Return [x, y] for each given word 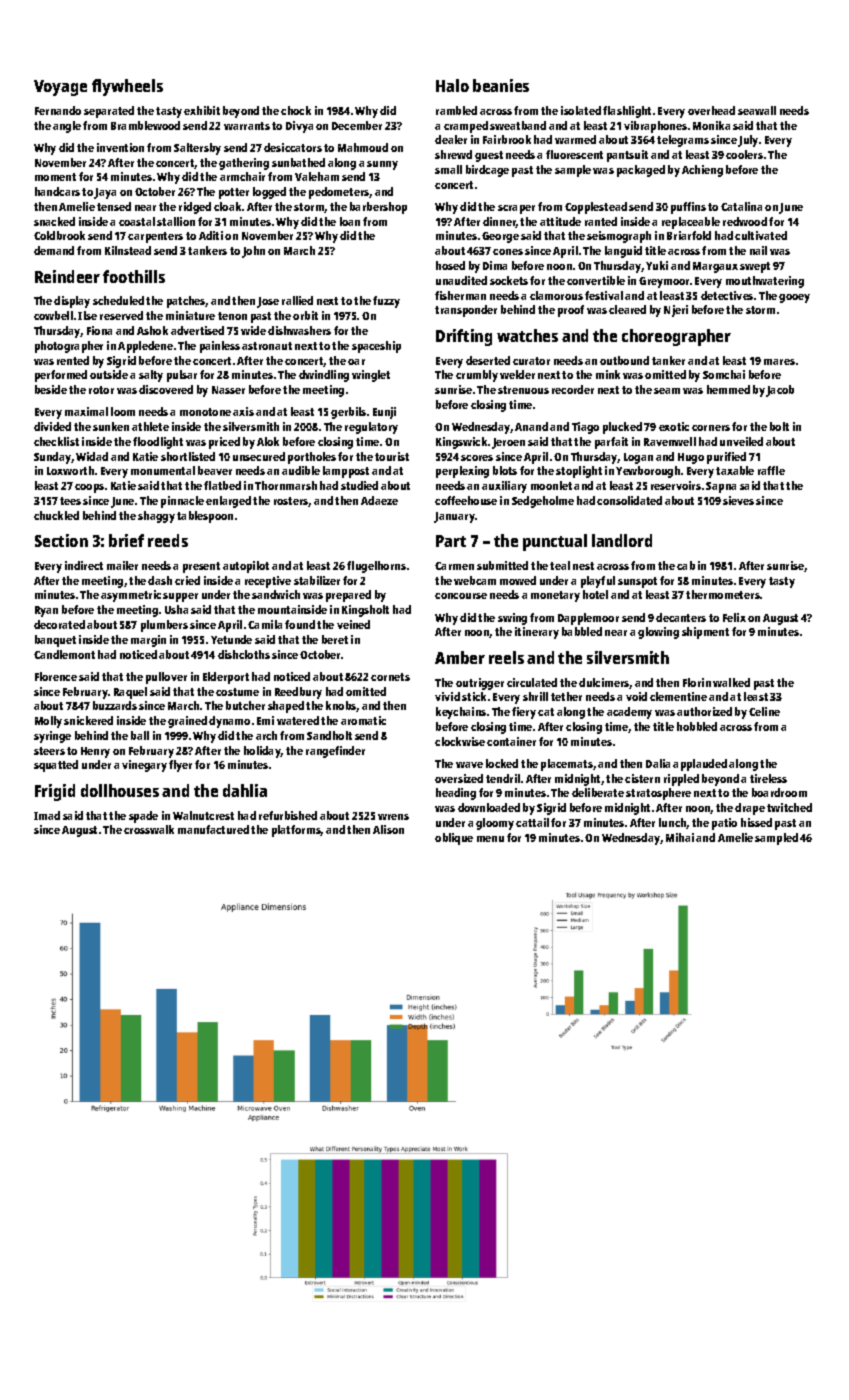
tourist [392, 456]
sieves [738, 500]
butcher [245, 705]
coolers [744, 154]
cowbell [53, 315]
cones [508, 252]
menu [490, 839]
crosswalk [149, 829]
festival [604, 295]
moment [55, 177]
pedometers [339, 193]
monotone [205, 412]
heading [456, 794]
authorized [704, 711]
